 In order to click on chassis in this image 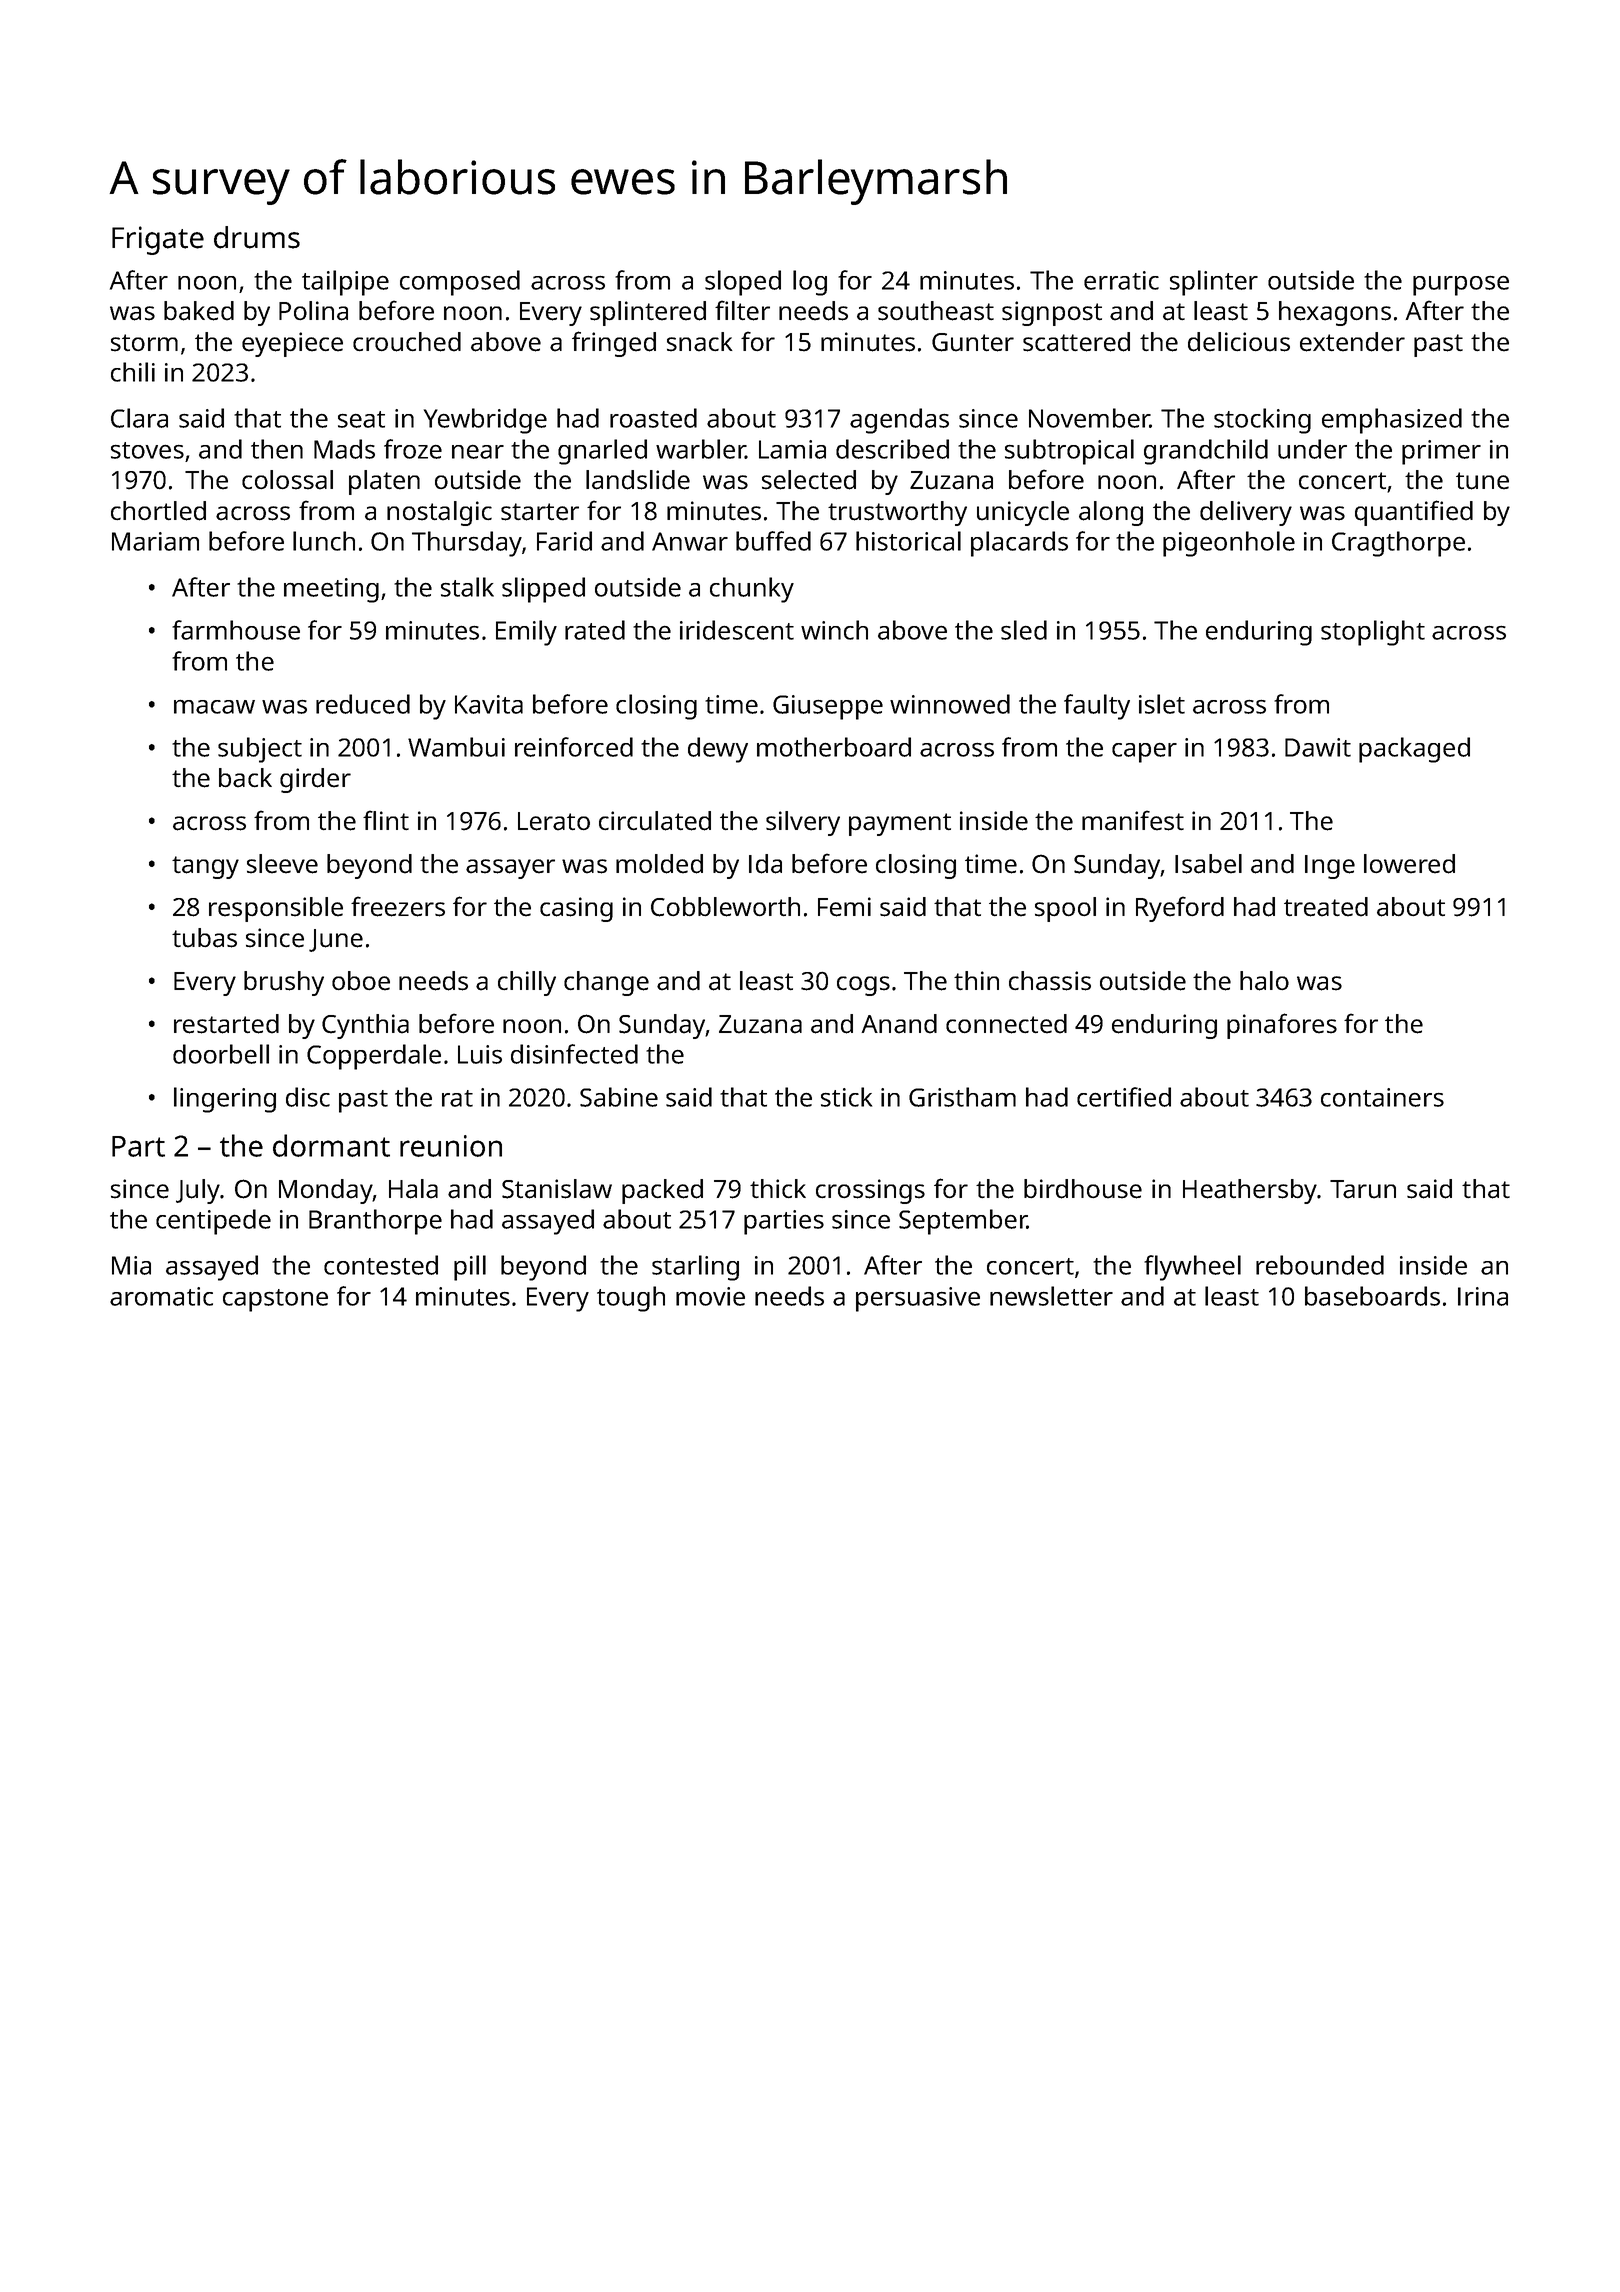, I will do `click(1050, 981)`.
